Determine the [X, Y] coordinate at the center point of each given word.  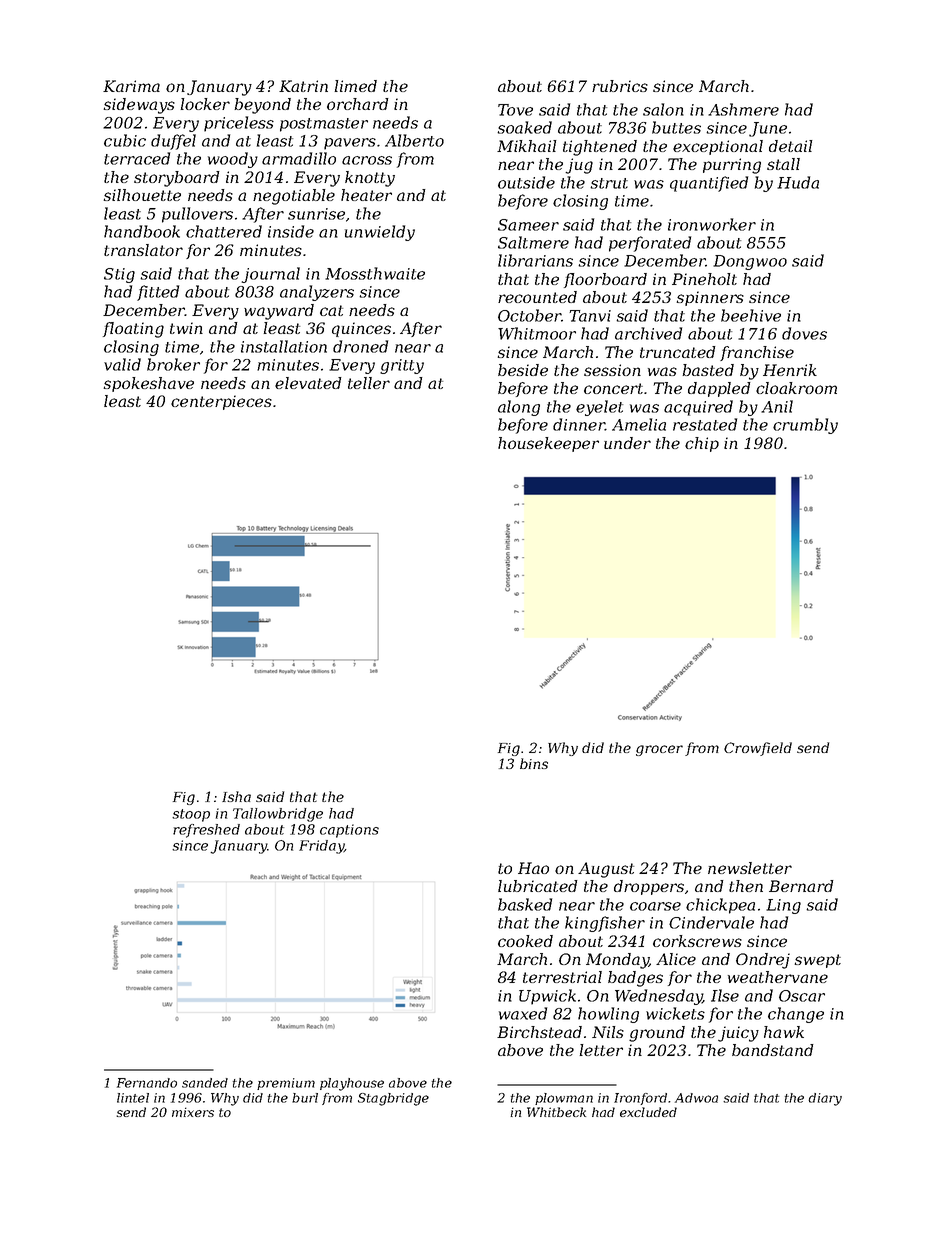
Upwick [547, 997]
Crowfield [758, 749]
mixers [193, 1112]
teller [369, 383]
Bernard [801, 886]
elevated [308, 383]
